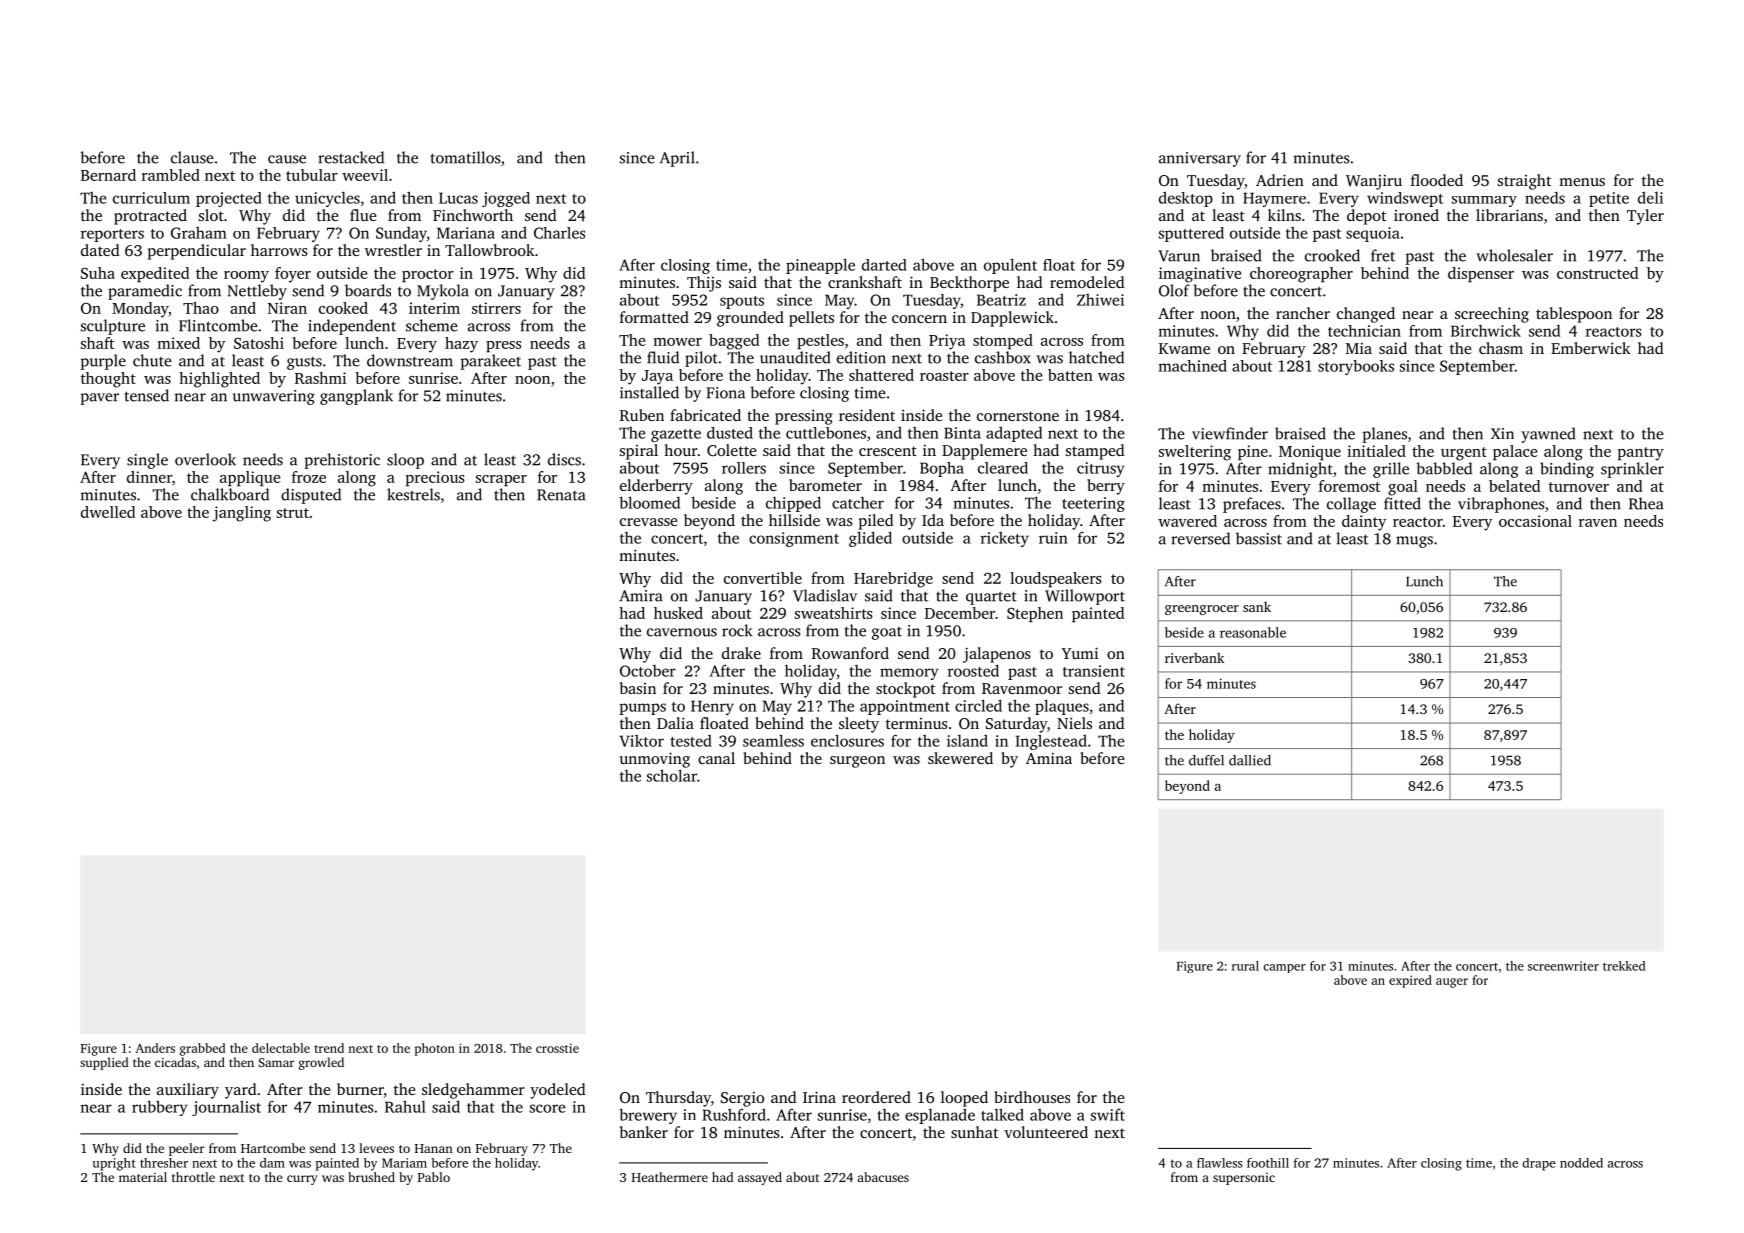 The height and width of the screenshot is (1233, 1744). What do you see at coordinates (193, 1177) in the screenshot?
I see `throttle` at bounding box center [193, 1177].
